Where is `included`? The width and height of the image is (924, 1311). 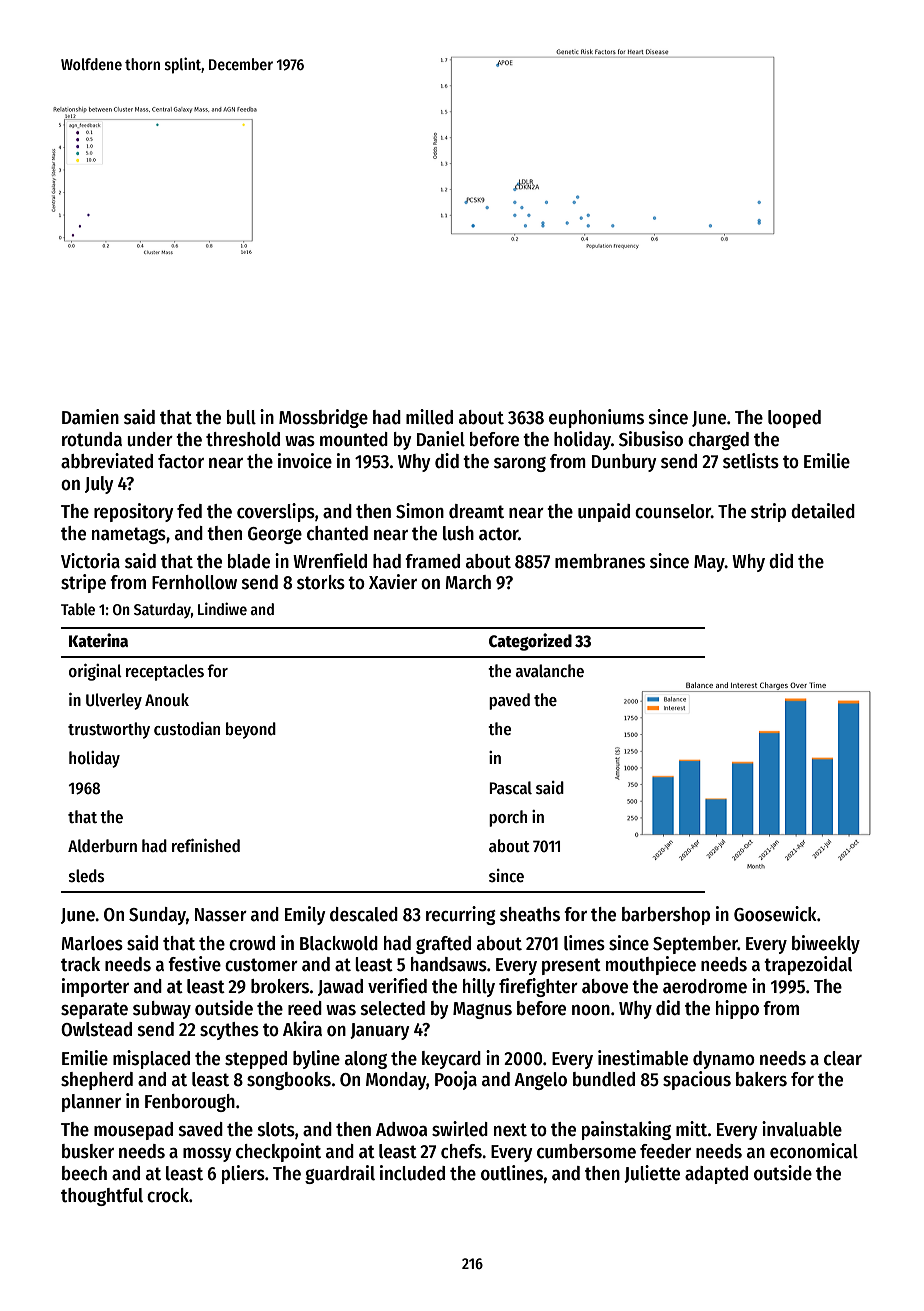
included is located at coordinates (412, 1173).
